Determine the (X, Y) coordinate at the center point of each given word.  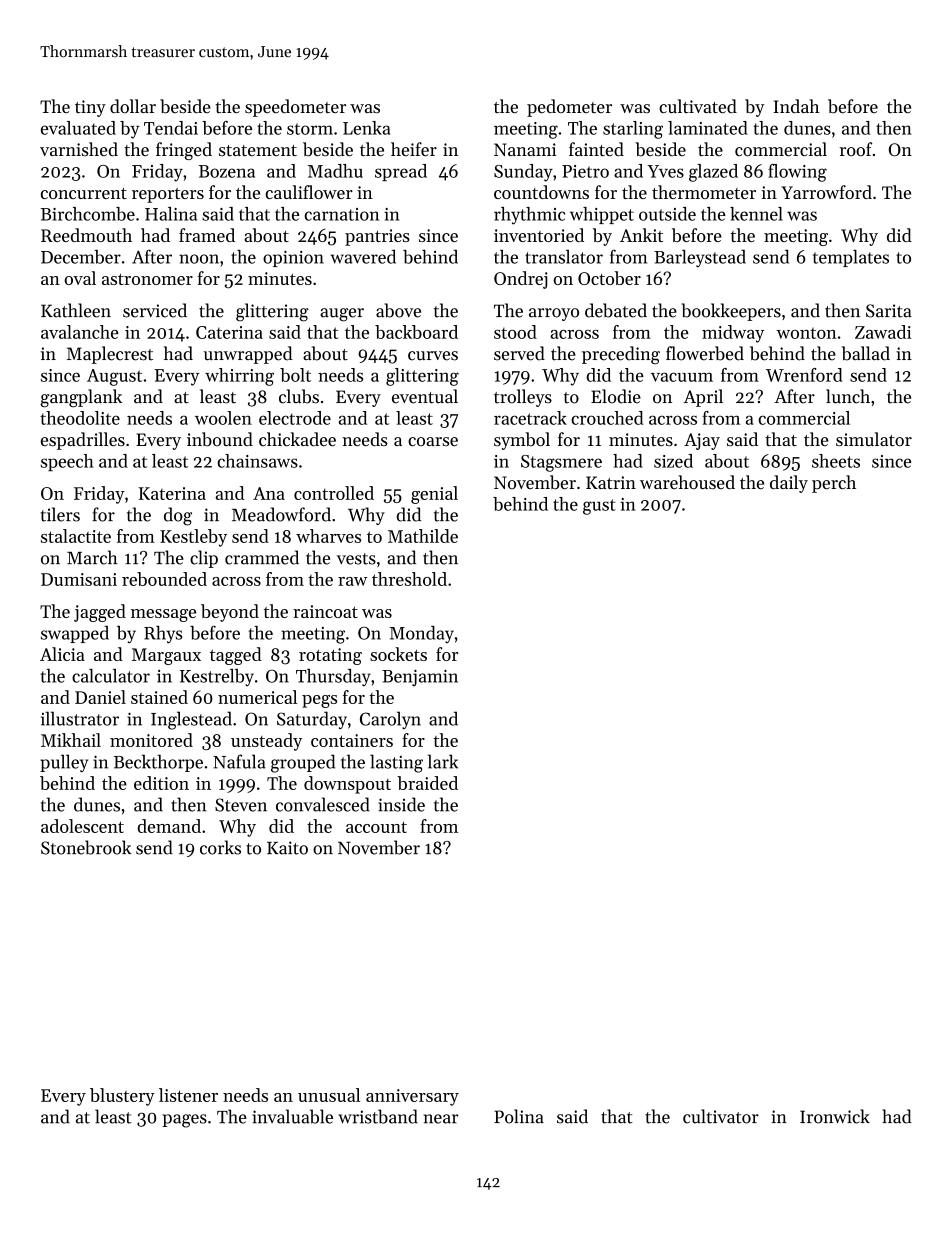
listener (188, 1095)
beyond (230, 613)
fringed (184, 151)
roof (856, 149)
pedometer (569, 108)
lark (443, 761)
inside (401, 804)
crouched (607, 418)
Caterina (229, 332)
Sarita (889, 311)
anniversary (412, 1097)
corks (220, 847)
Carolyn (390, 720)
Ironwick (835, 1116)
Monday (421, 634)
